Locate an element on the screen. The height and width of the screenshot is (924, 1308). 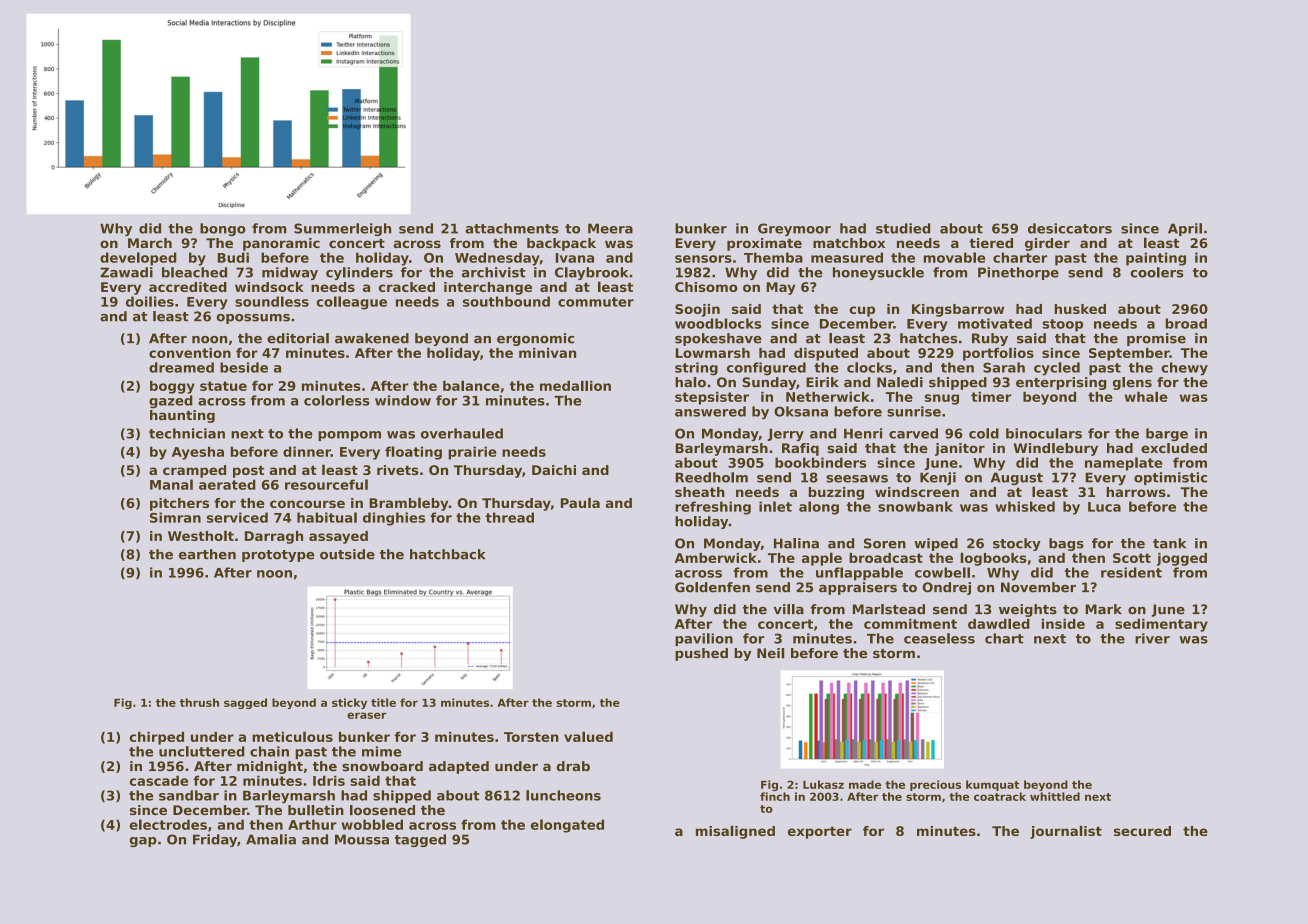
outside is located at coordinates (347, 554).
